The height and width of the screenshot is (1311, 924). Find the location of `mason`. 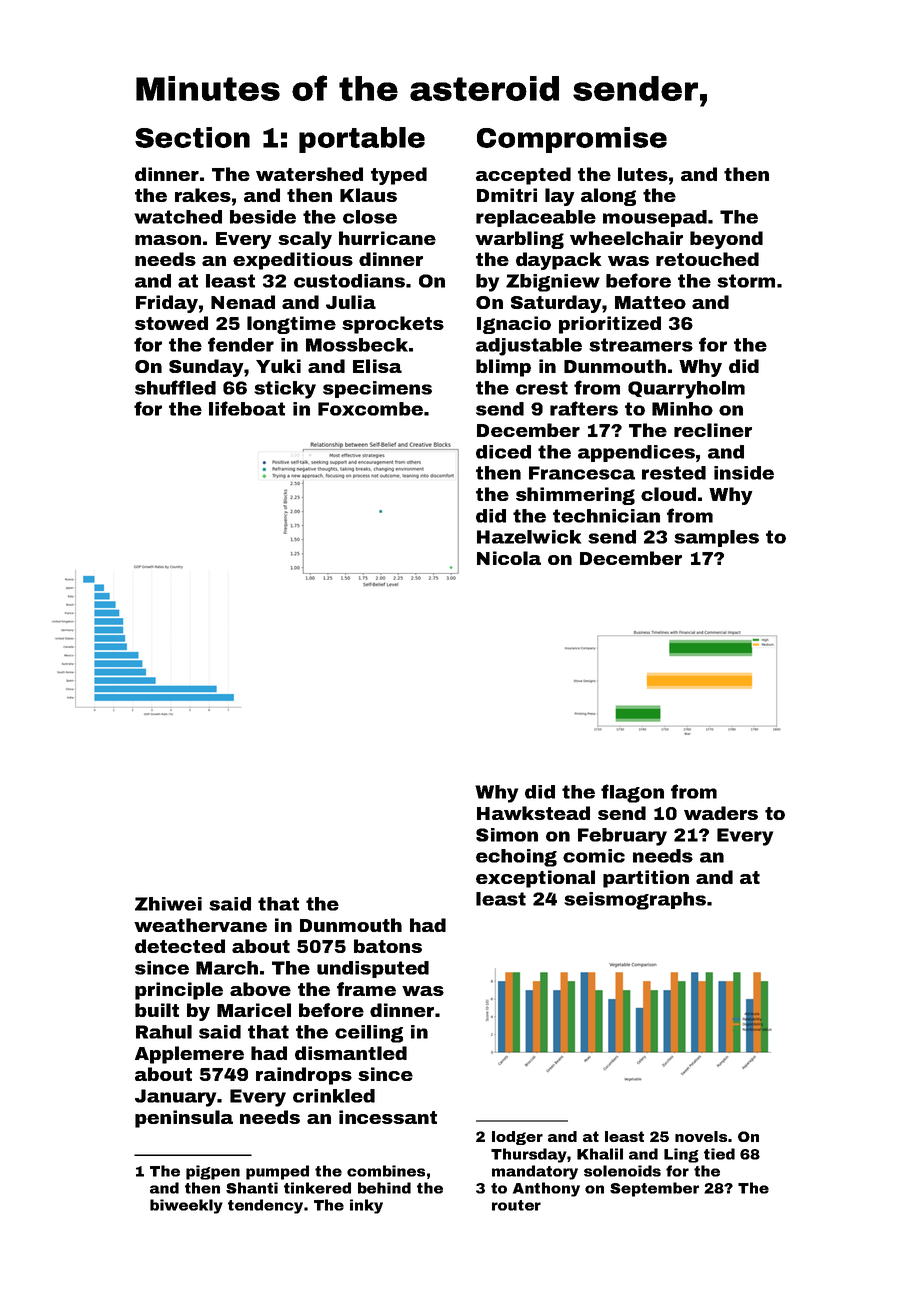

mason is located at coordinates (168, 240).
